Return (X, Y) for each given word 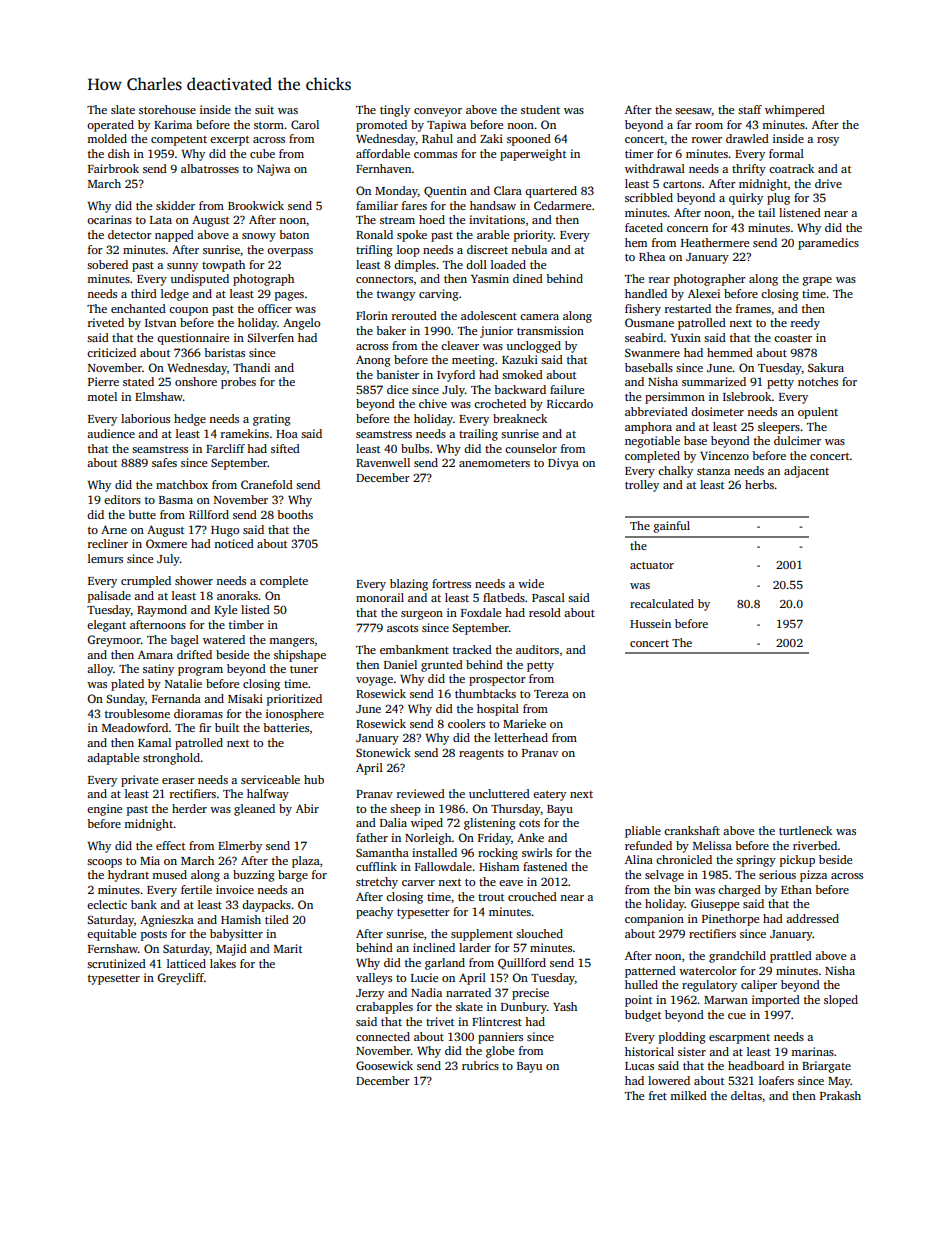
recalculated (662, 603)
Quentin (445, 192)
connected (383, 1036)
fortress (451, 583)
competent (179, 141)
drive (828, 183)
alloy (100, 670)
